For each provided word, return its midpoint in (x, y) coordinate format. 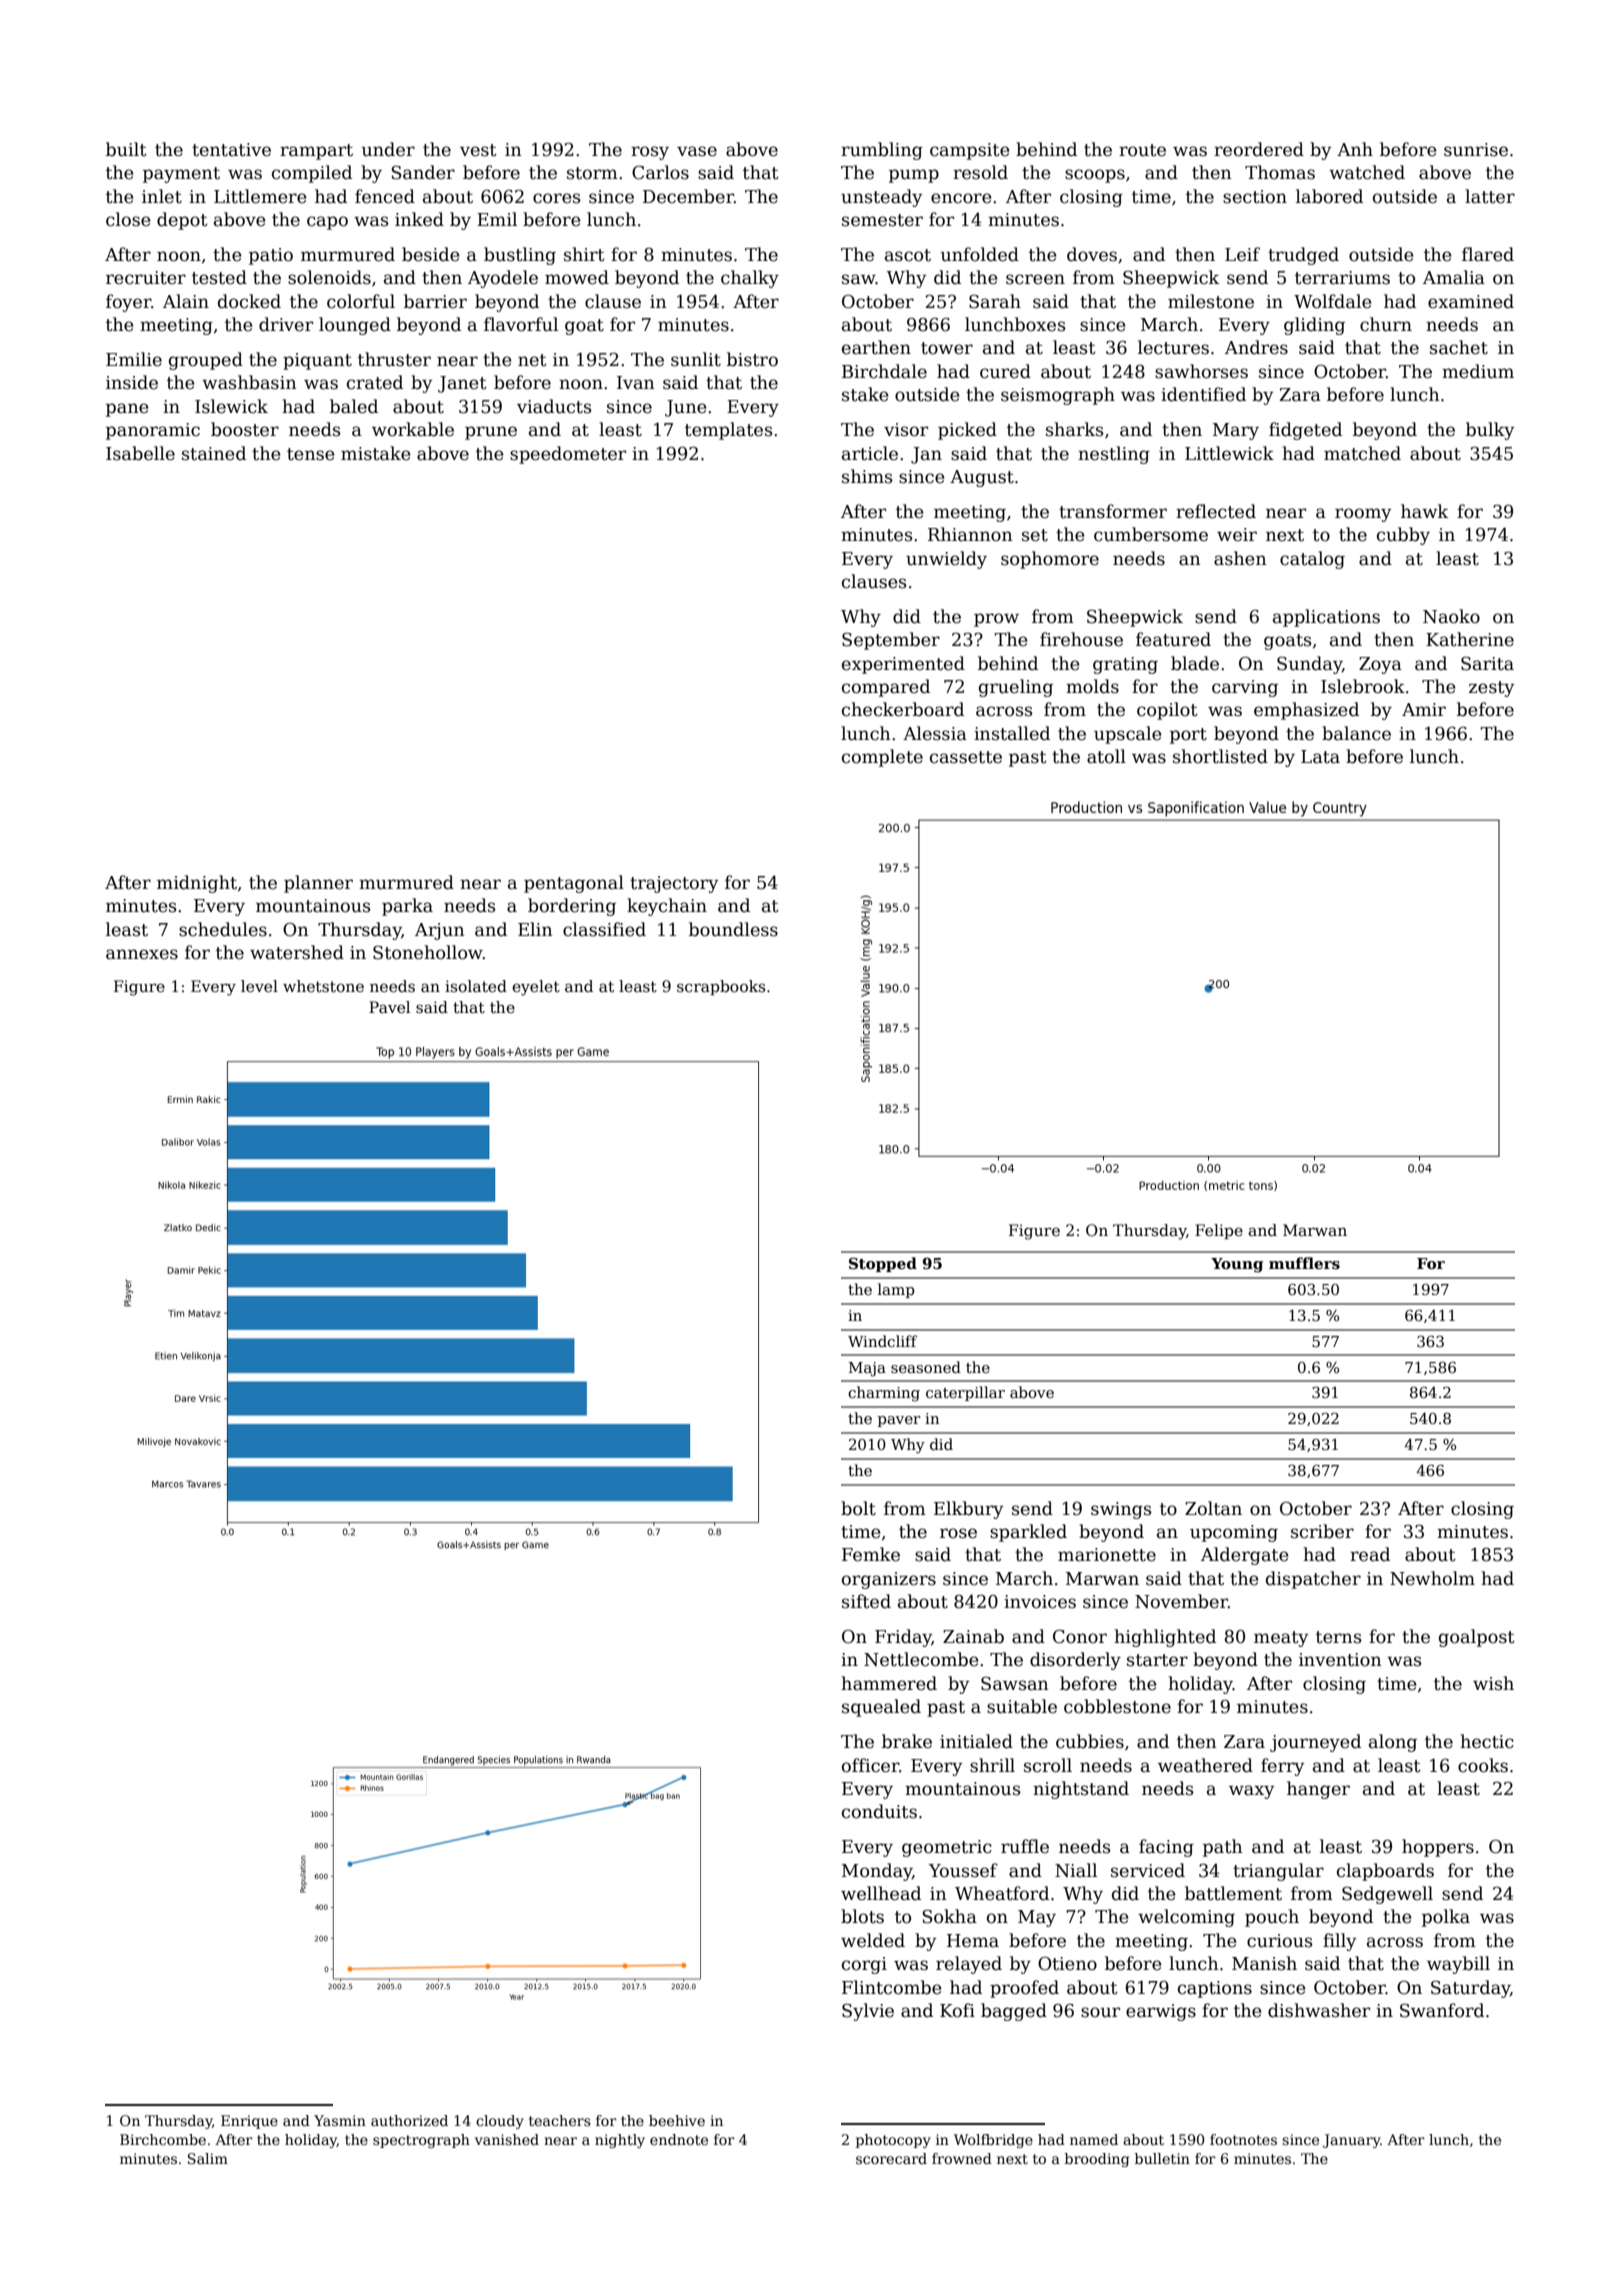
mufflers (1304, 1263)
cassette (966, 757)
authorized (409, 2120)
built (126, 149)
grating (1125, 665)
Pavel (389, 1007)
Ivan (636, 383)
